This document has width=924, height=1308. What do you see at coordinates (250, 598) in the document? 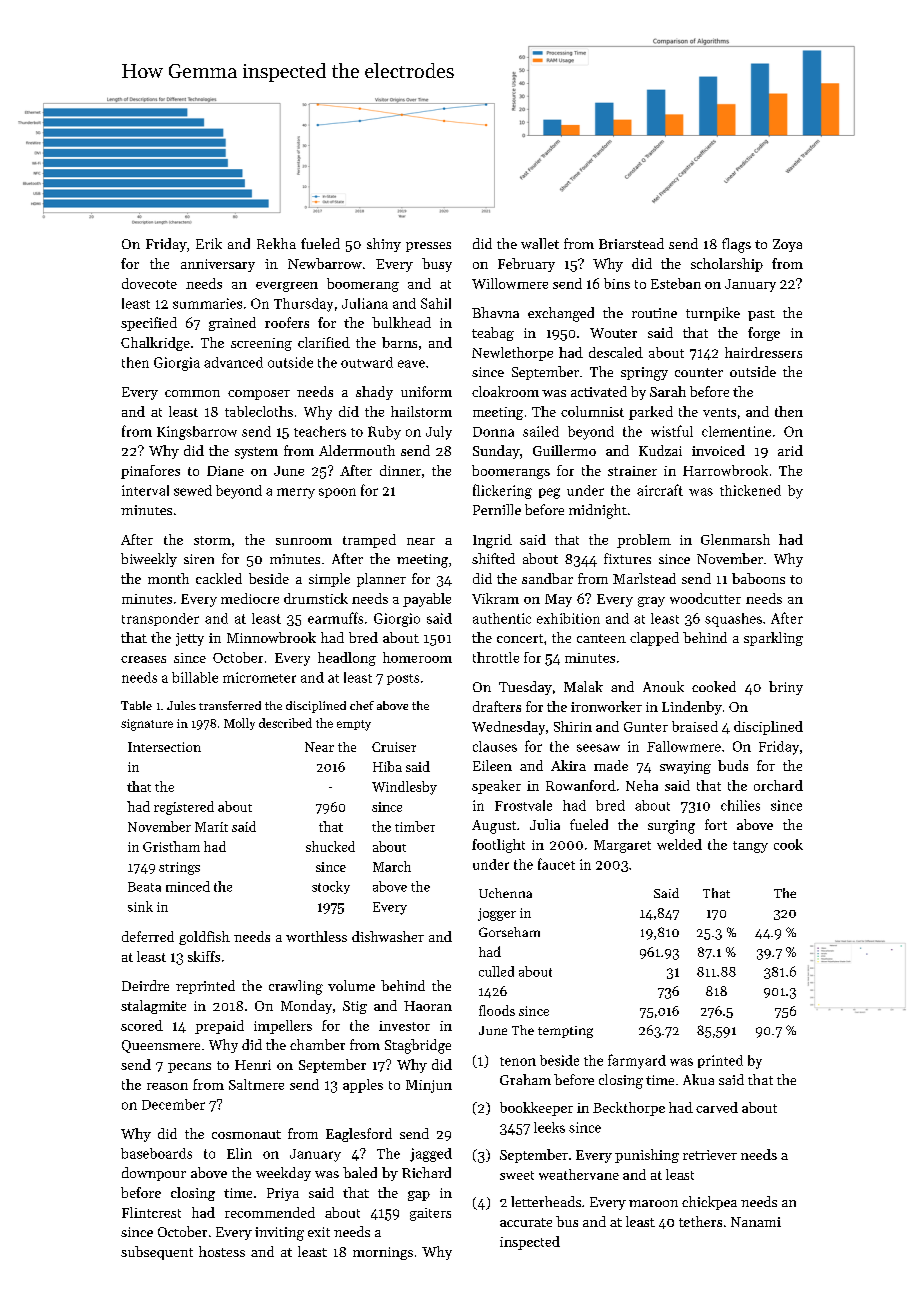
I see `mediocre` at bounding box center [250, 598].
